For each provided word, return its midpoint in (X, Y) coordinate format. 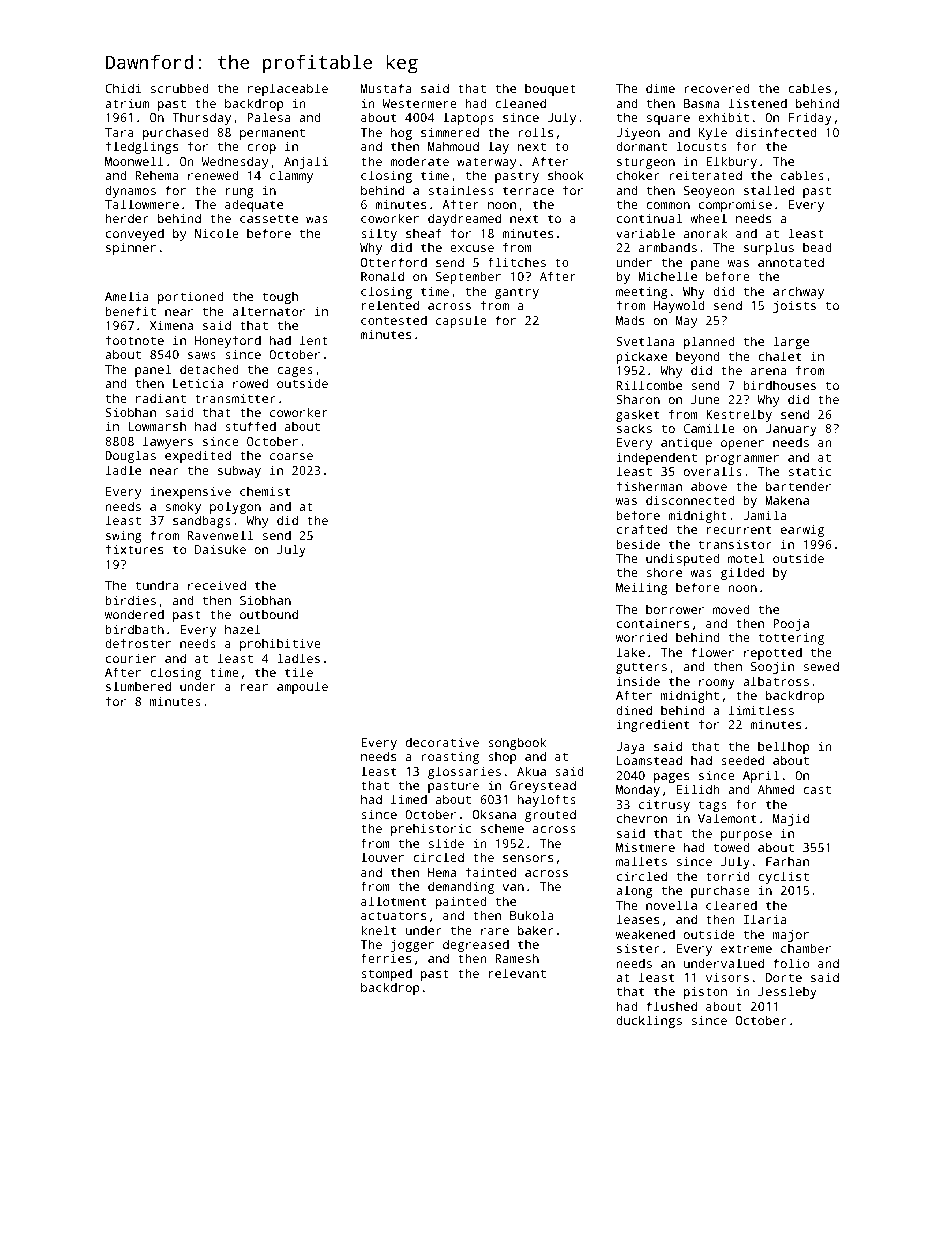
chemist (265, 491)
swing (123, 536)
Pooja (791, 625)
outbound (269, 614)
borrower (675, 609)
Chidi (123, 88)
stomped (386, 974)
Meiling (641, 588)
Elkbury (731, 162)
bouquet (550, 89)
